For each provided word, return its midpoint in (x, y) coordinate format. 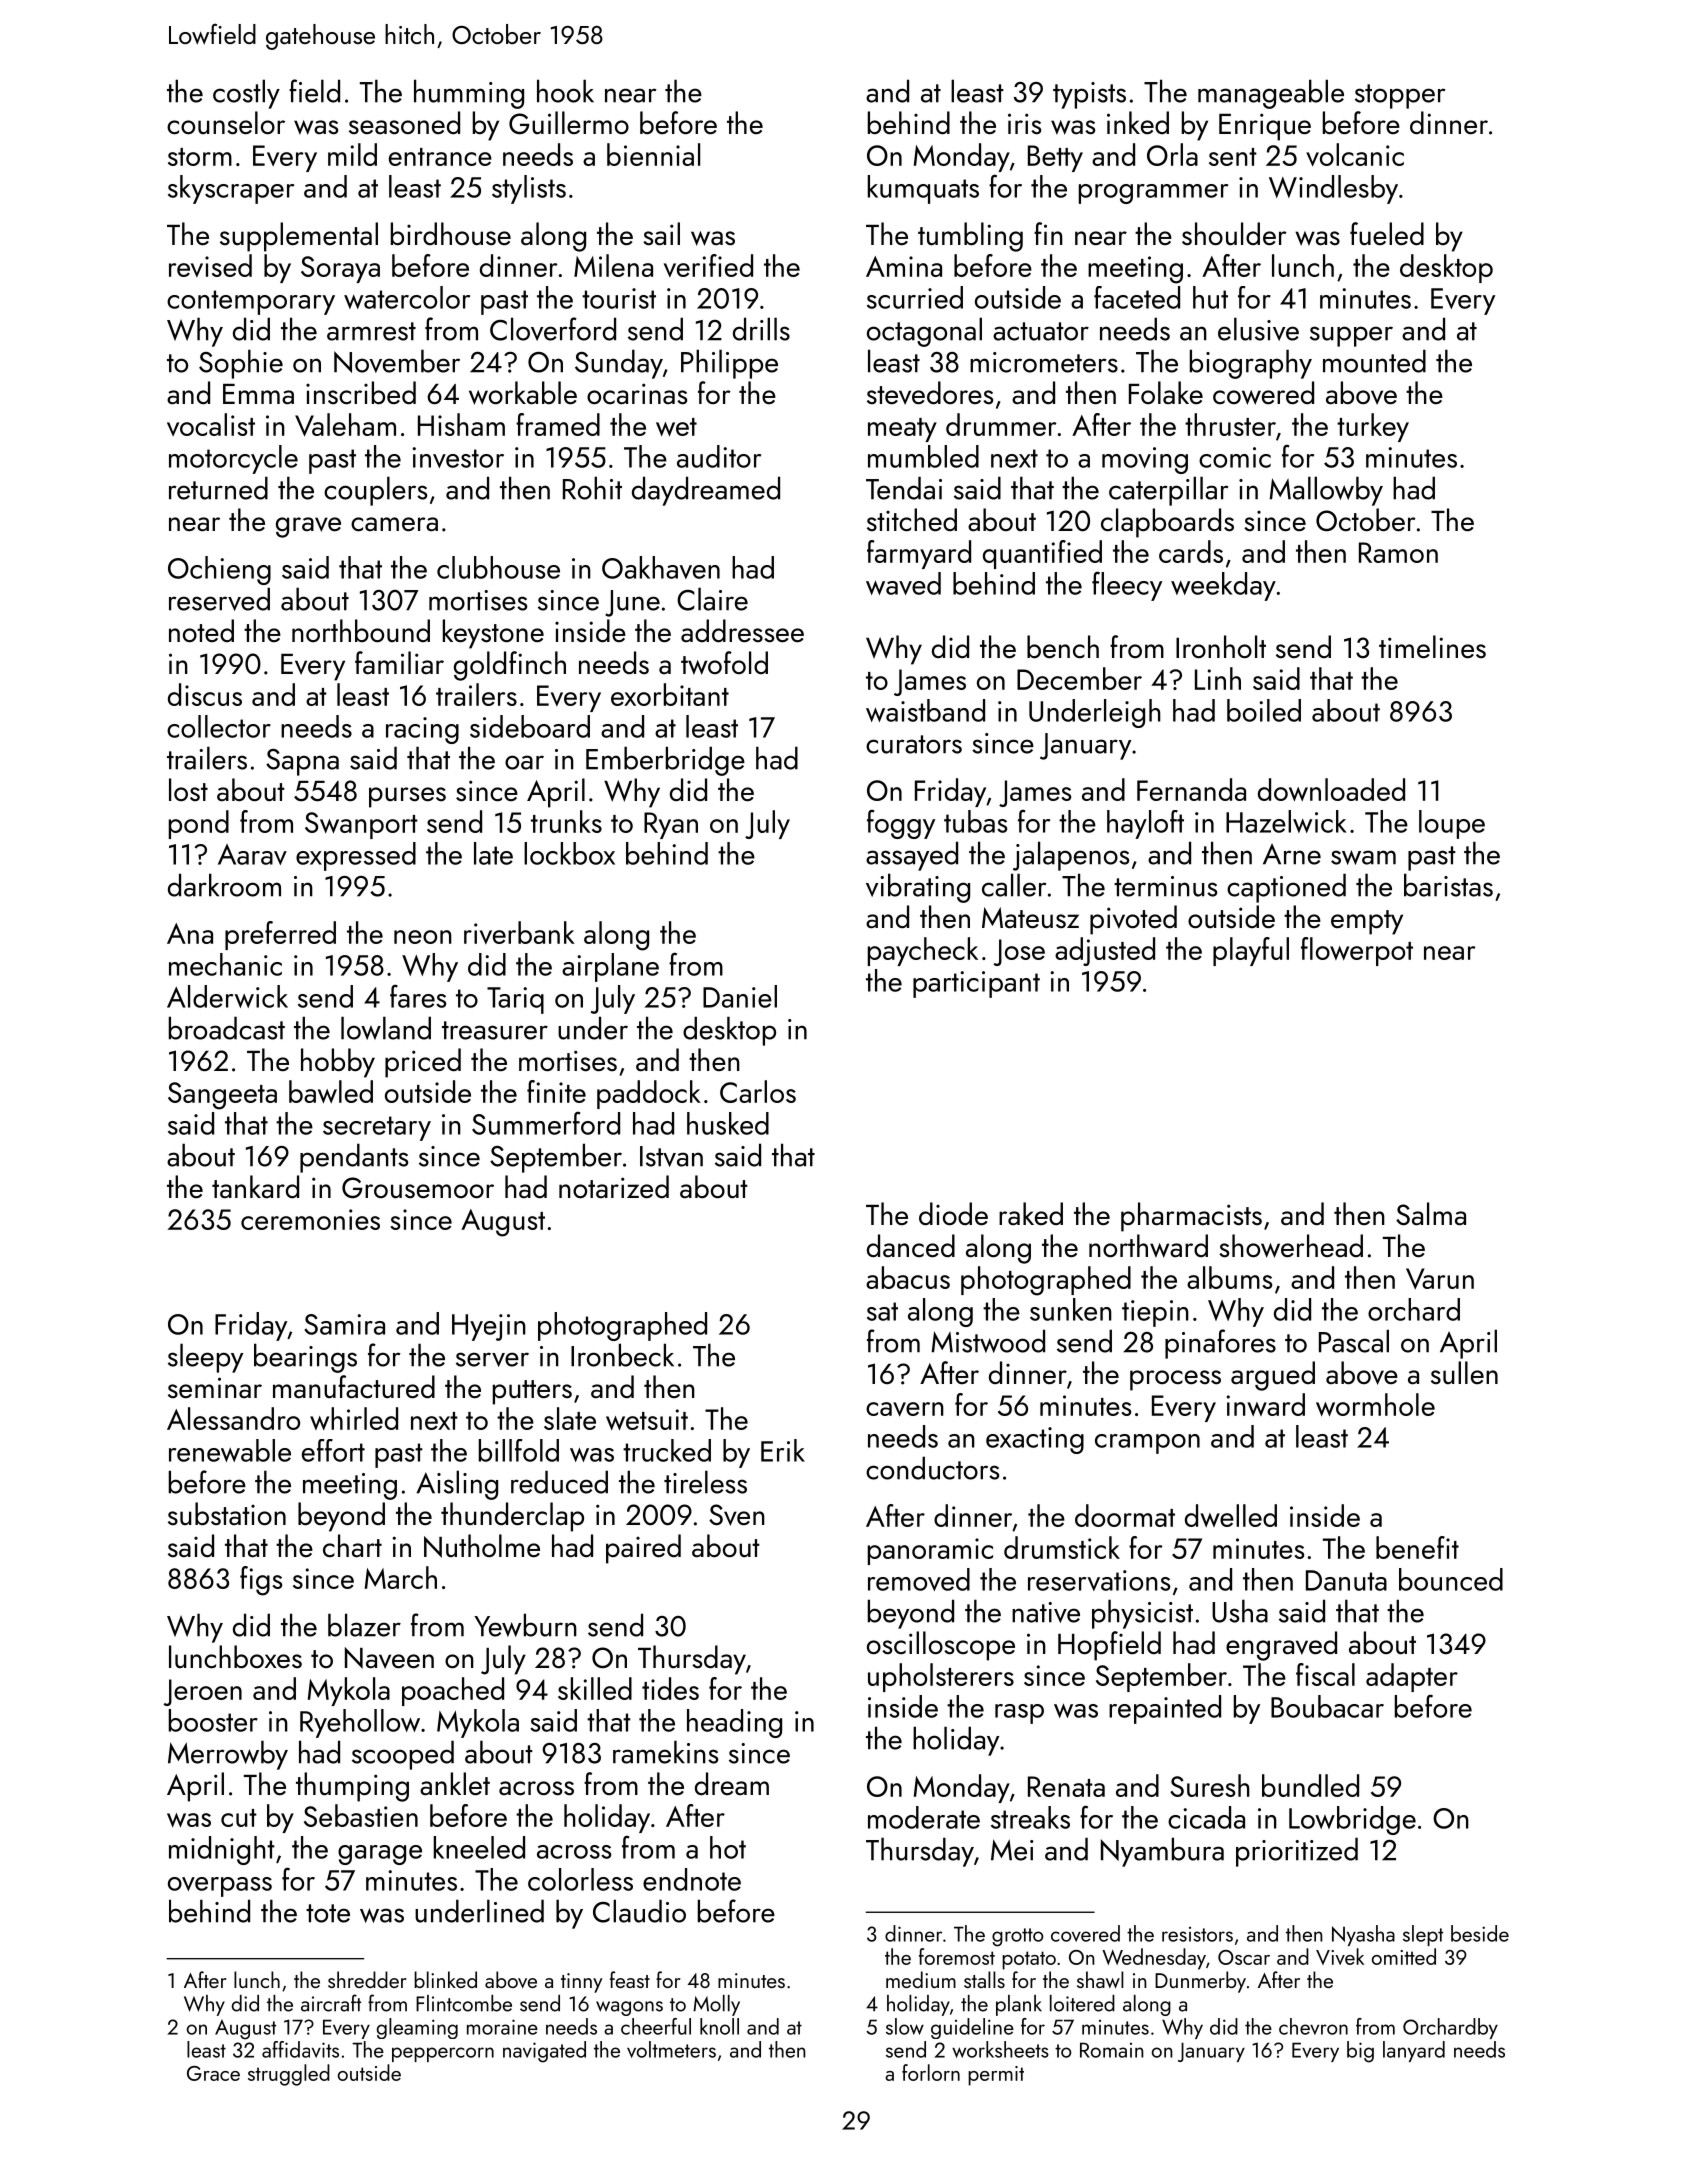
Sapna (302, 762)
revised (210, 265)
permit (996, 2076)
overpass (220, 1887)
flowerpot (1357, 951)
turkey (1373, 427)
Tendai (904, 488)
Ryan (671, 825)
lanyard (1414, 2051)
